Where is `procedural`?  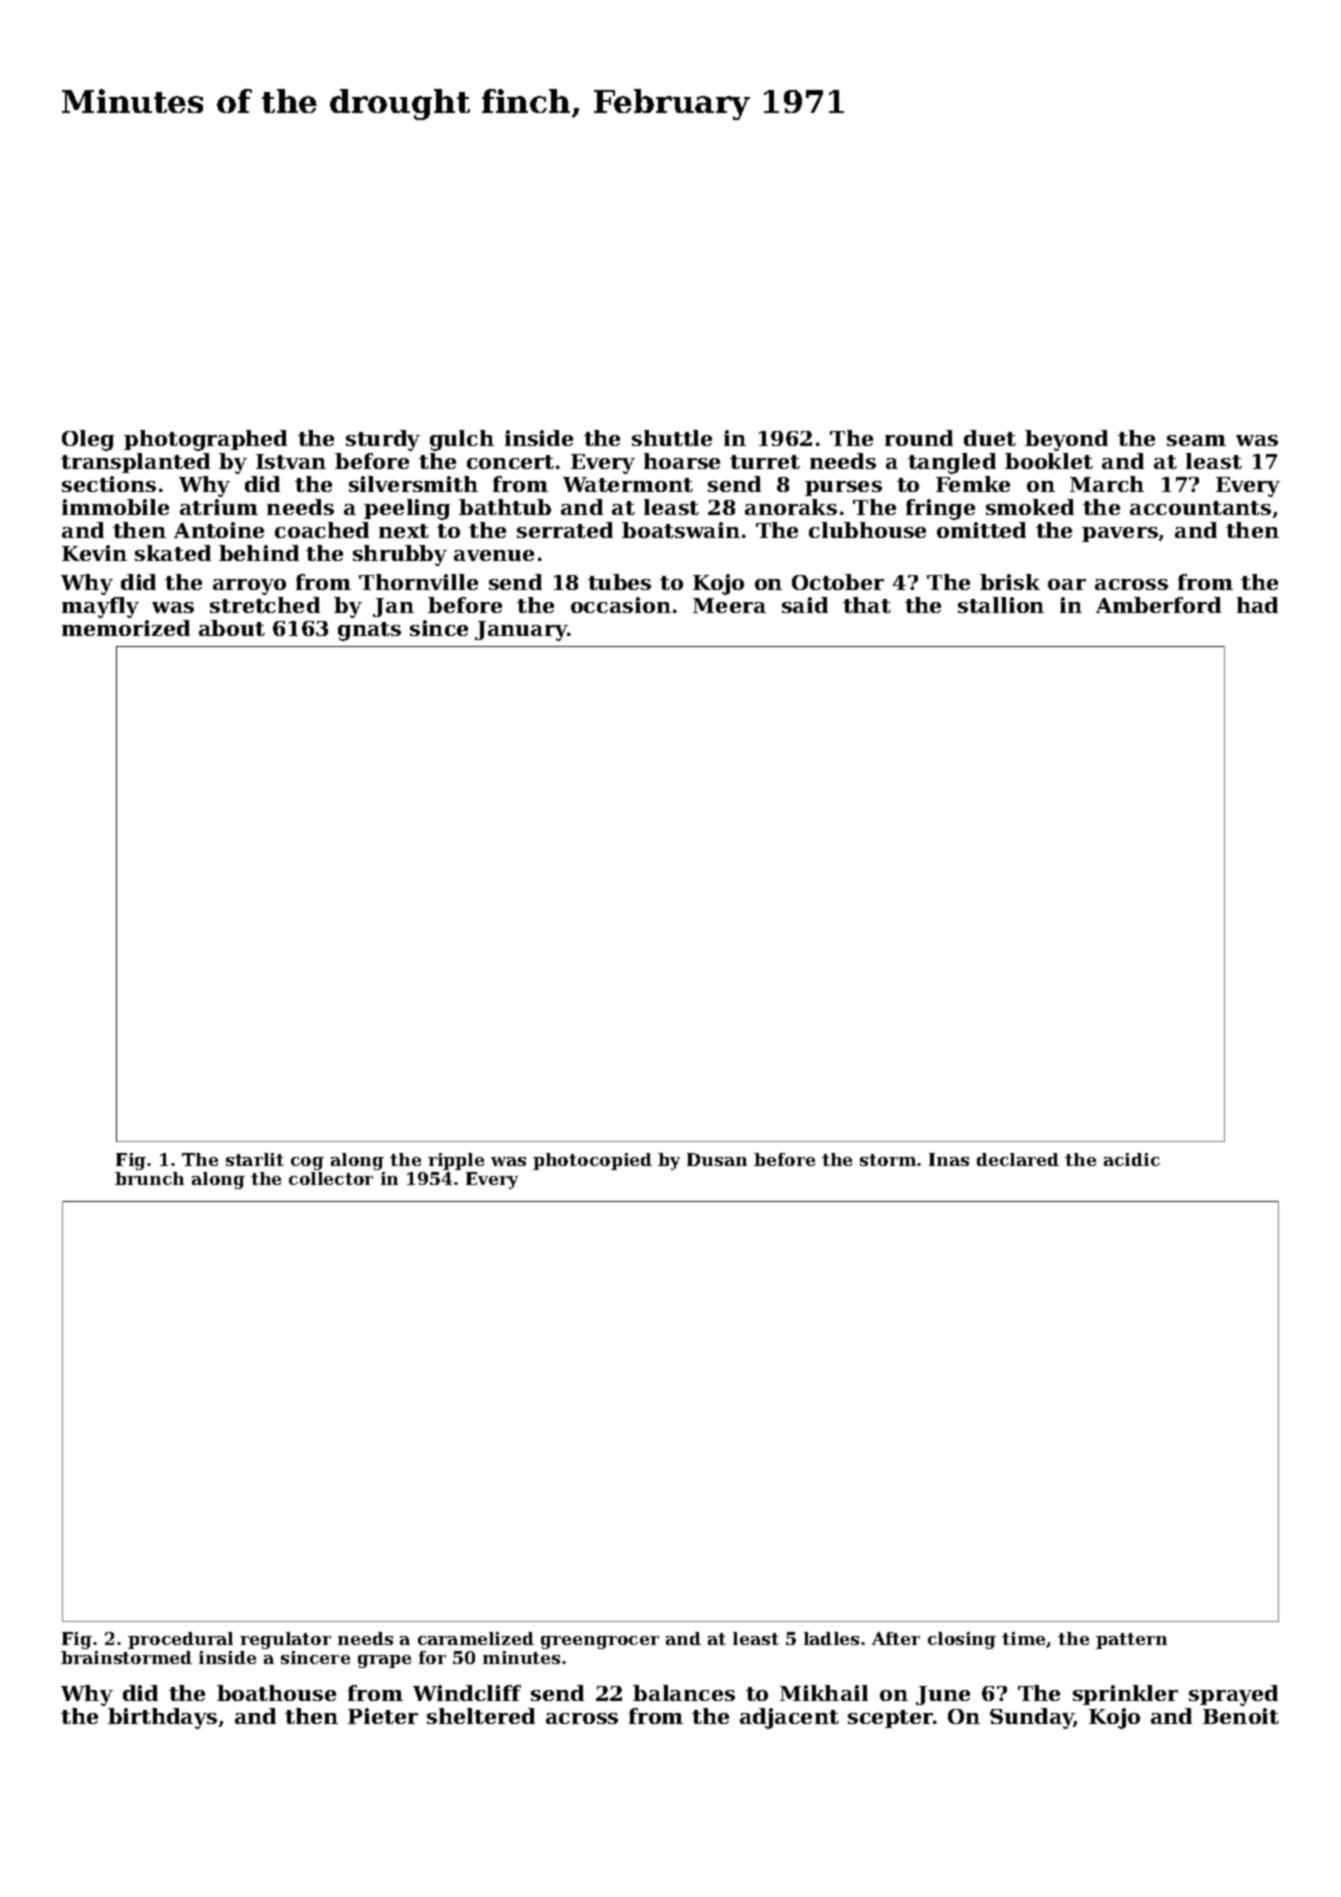 procedural is located at coordinates (180, 1640).
